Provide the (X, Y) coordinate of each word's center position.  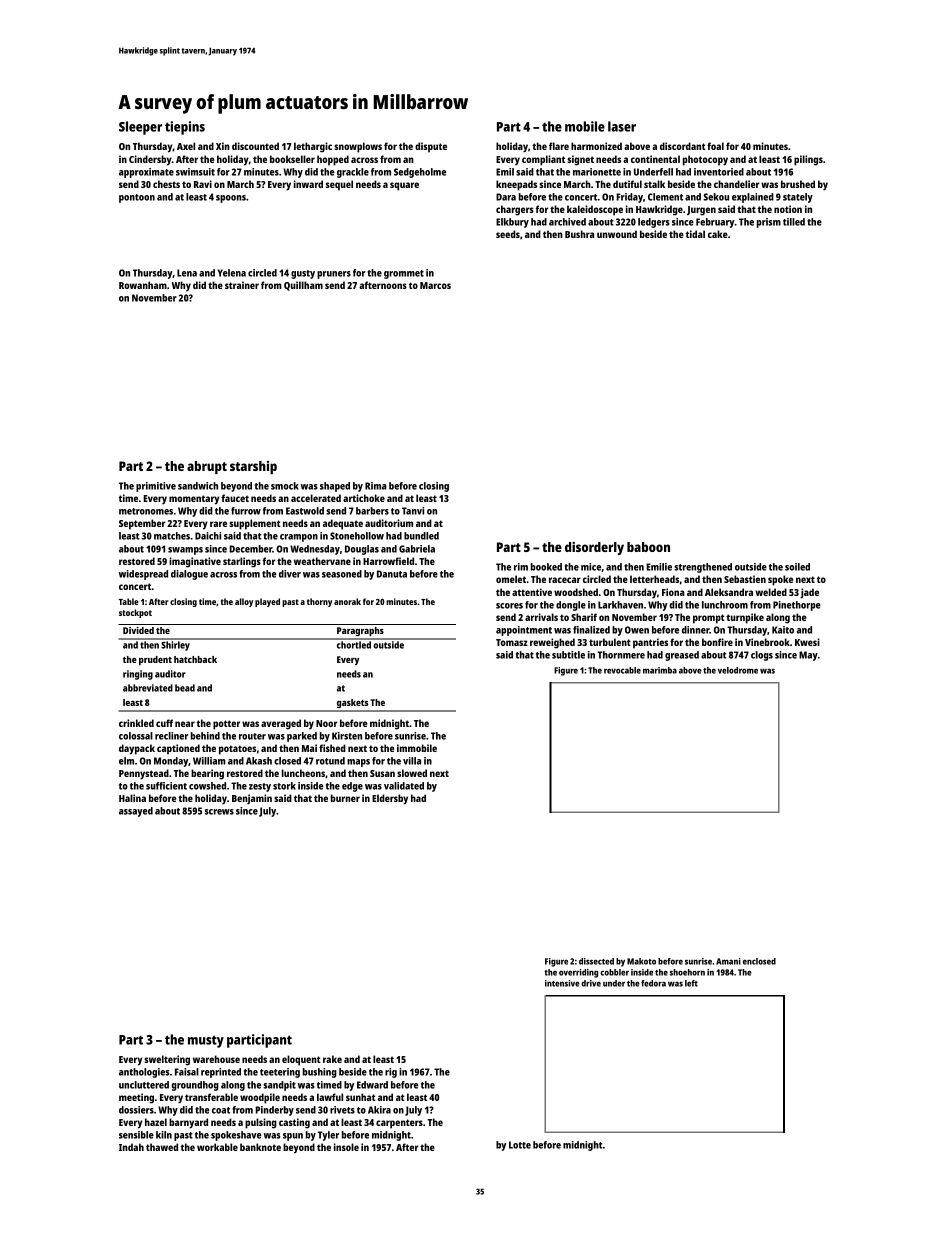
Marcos (435, 285)
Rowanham (143, 285)
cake (718, 234)
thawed (162, 1147)
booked (546, 567)
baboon (648, 547)
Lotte (520, 1145)
